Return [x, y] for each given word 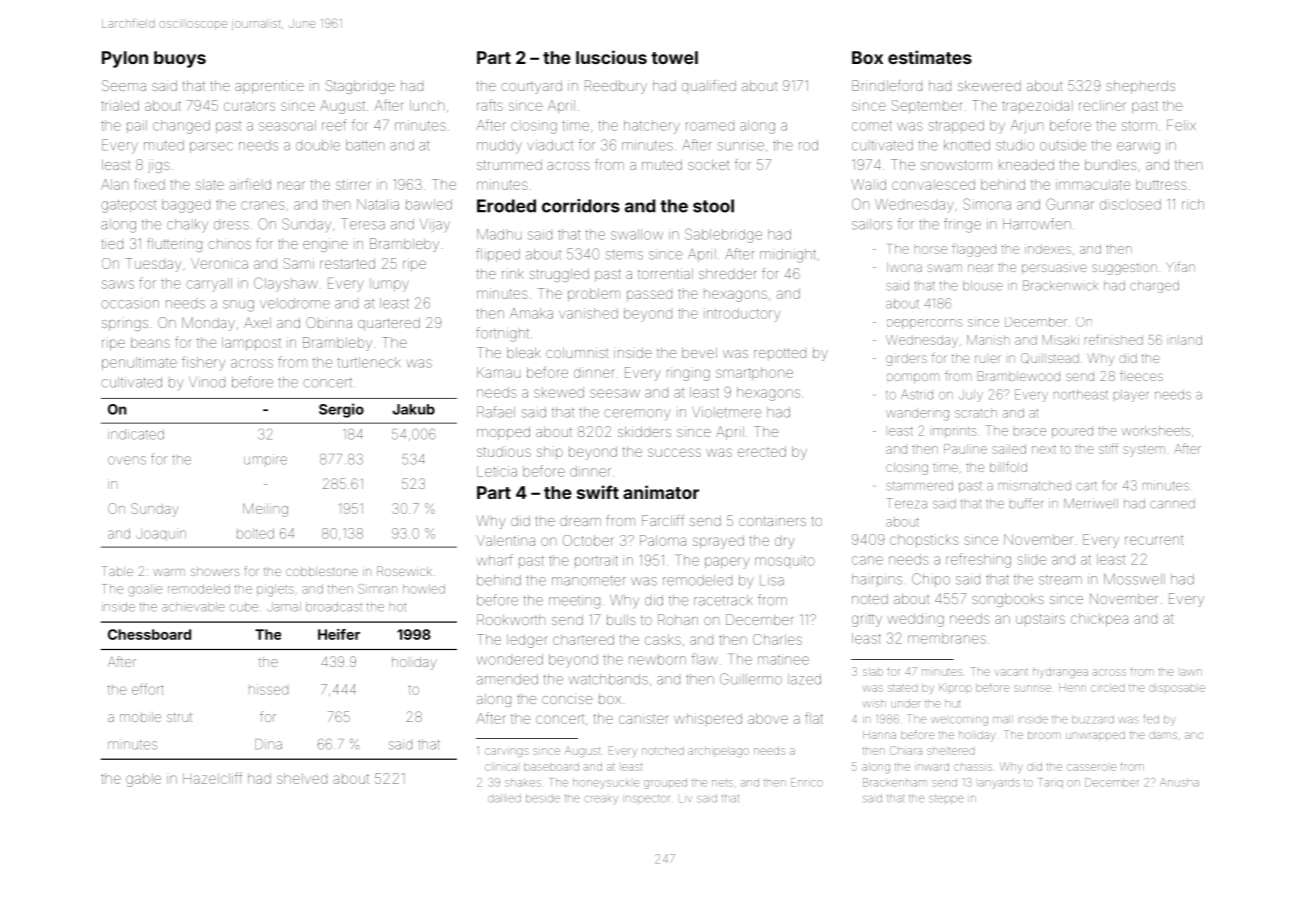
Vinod [207, 382]
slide [1032, 559]
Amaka [531, 313]
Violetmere [727, 412]
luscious [611, 57]
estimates [930, 57]
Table [117, 571]
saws [118, 284]
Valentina [505, 540]
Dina [268, 744]
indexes [1048, 249]
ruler [988, 359]
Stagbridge [360, 87]
